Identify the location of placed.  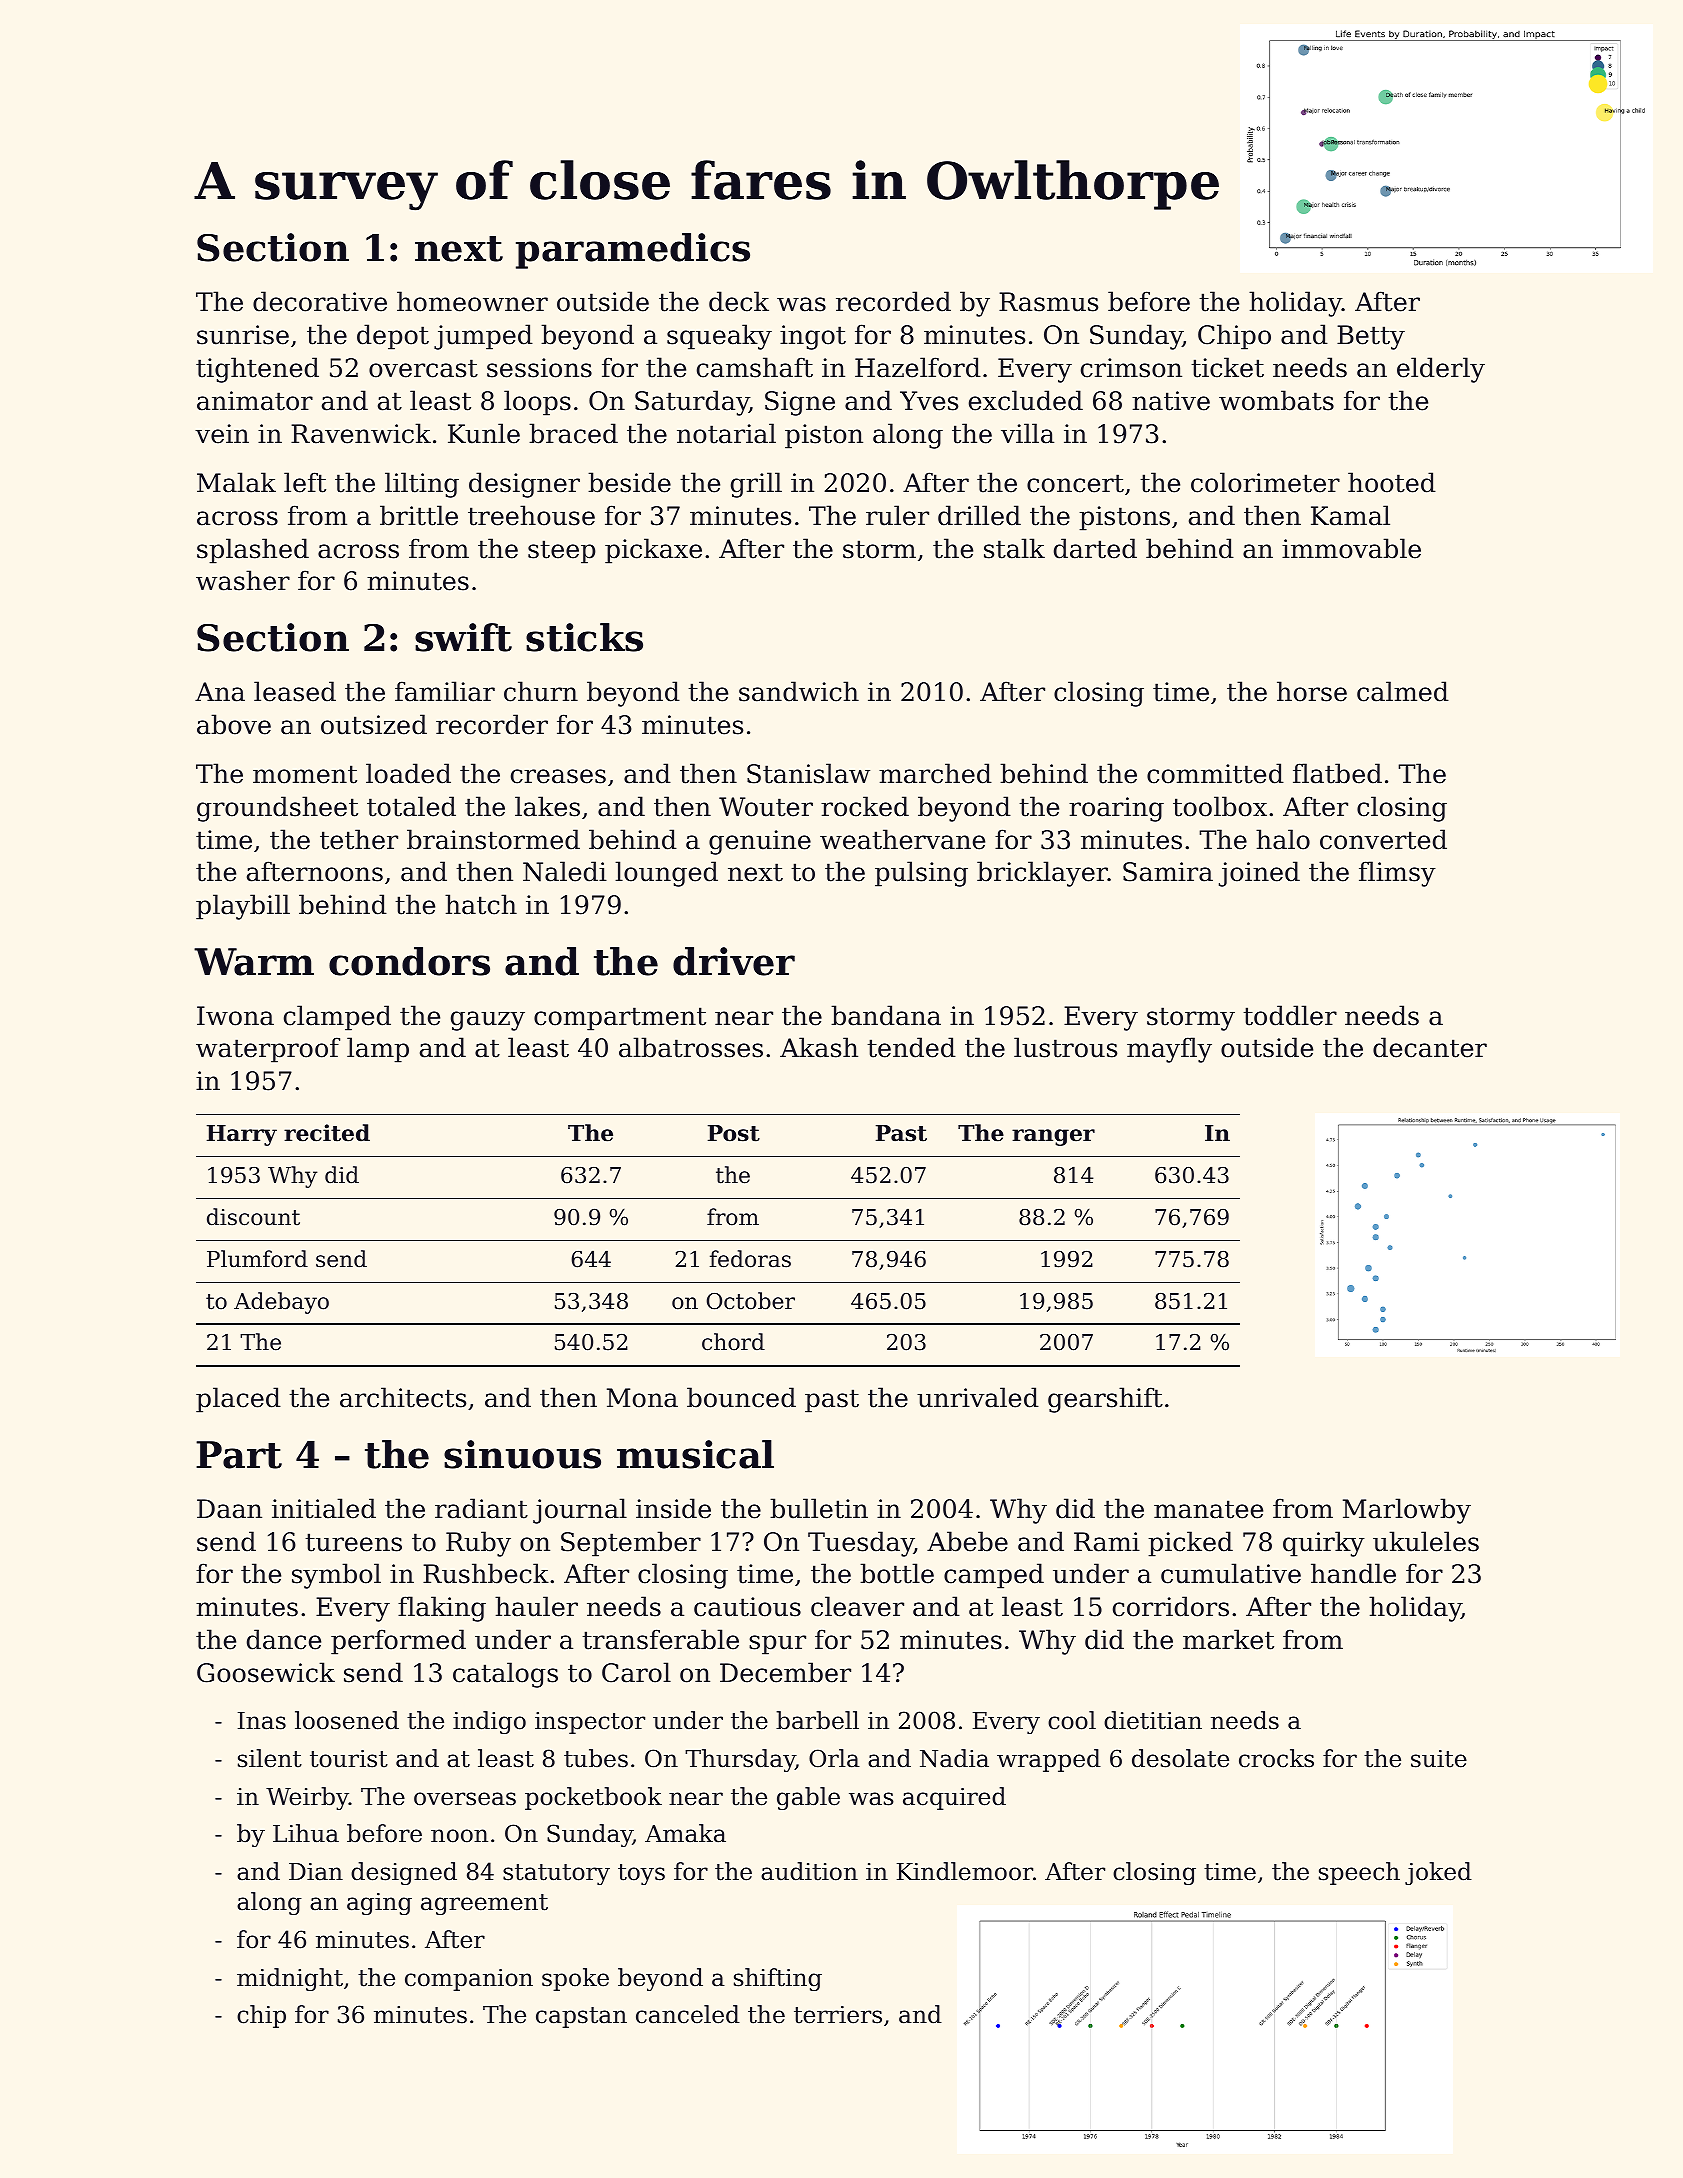
(238, 1400).
